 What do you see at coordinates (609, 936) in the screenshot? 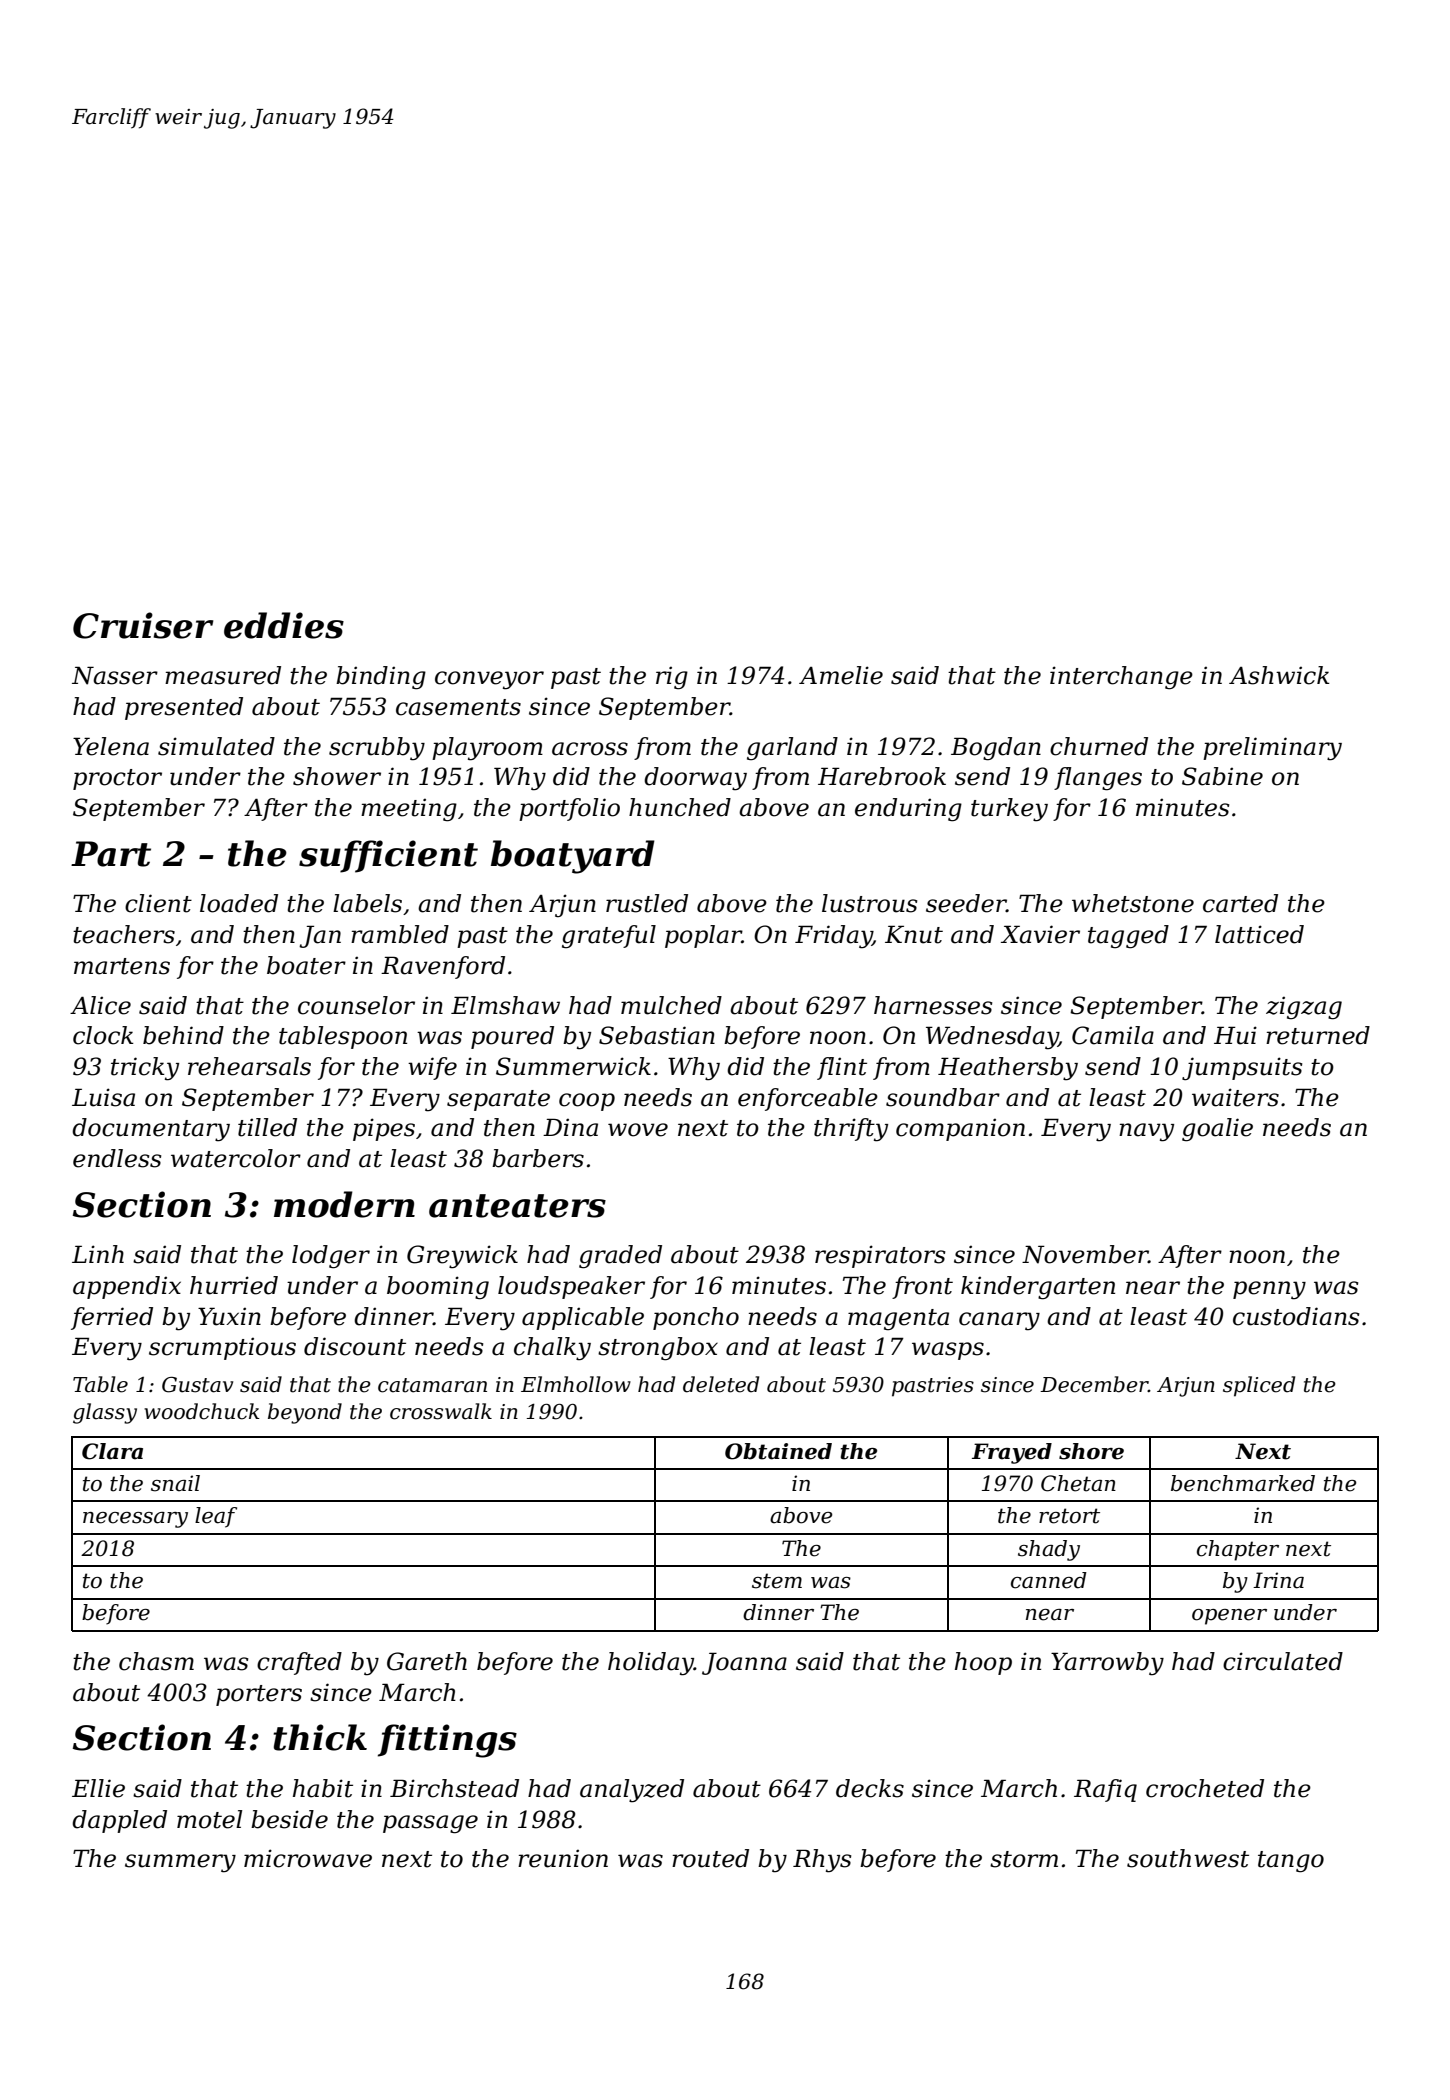
I see `grateful` at bounding box center [609, 936].
